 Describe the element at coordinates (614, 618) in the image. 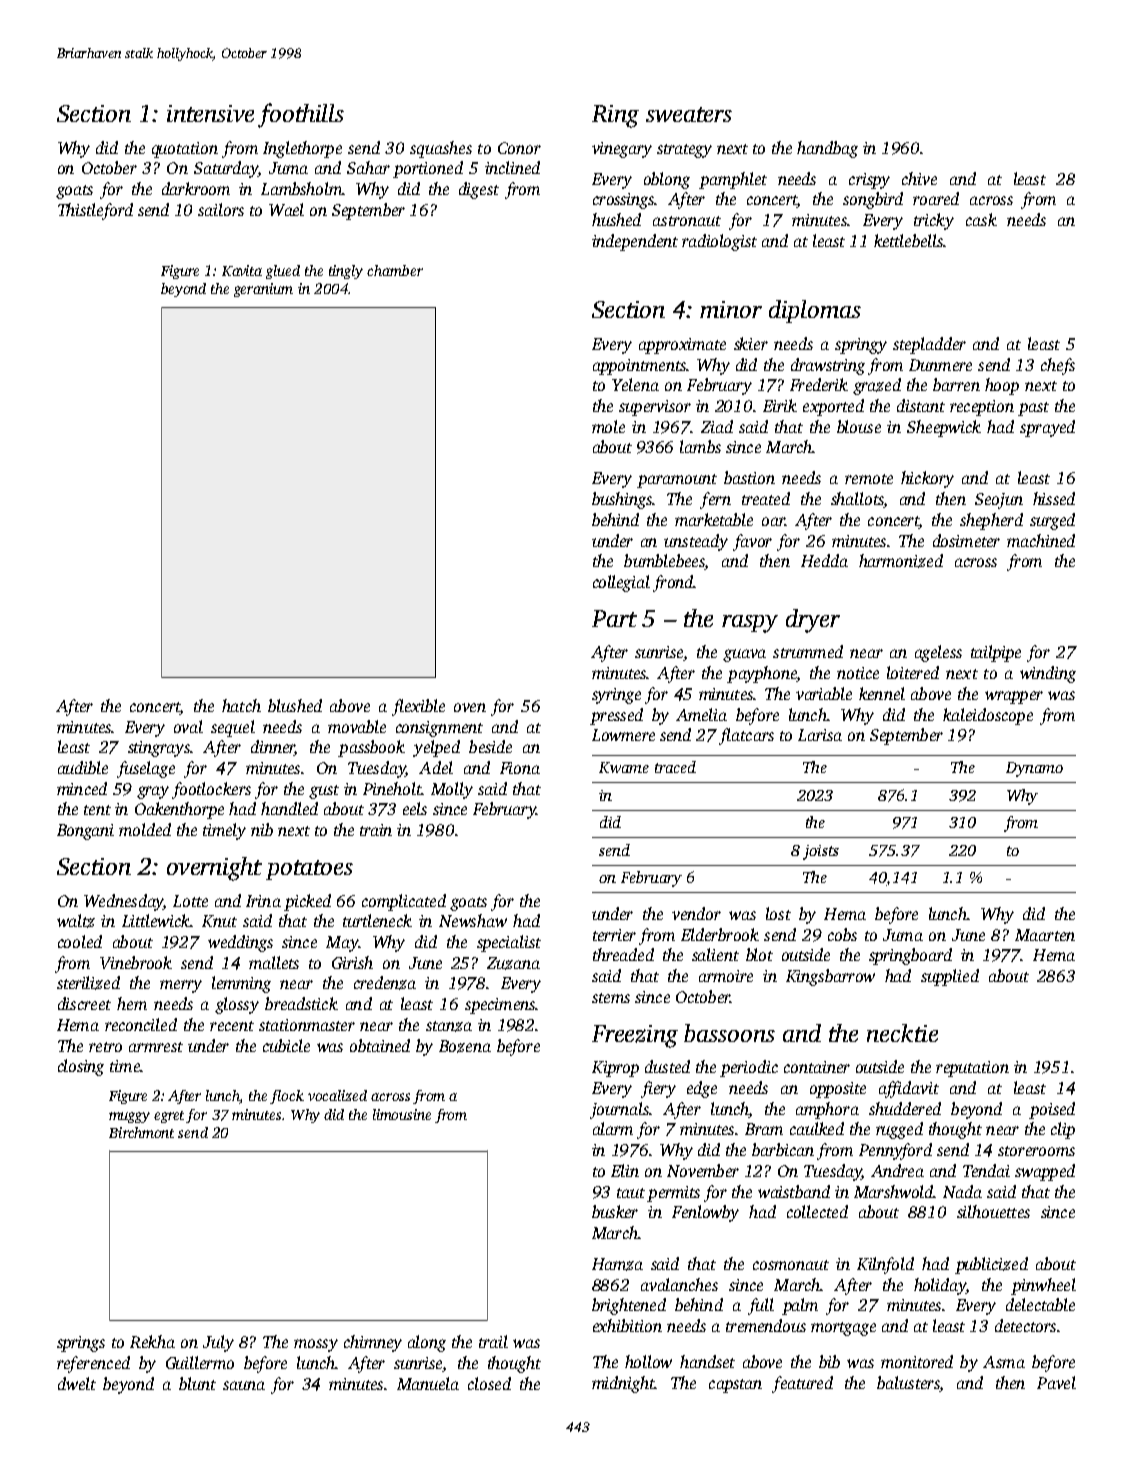

I see `Part` at that location.
